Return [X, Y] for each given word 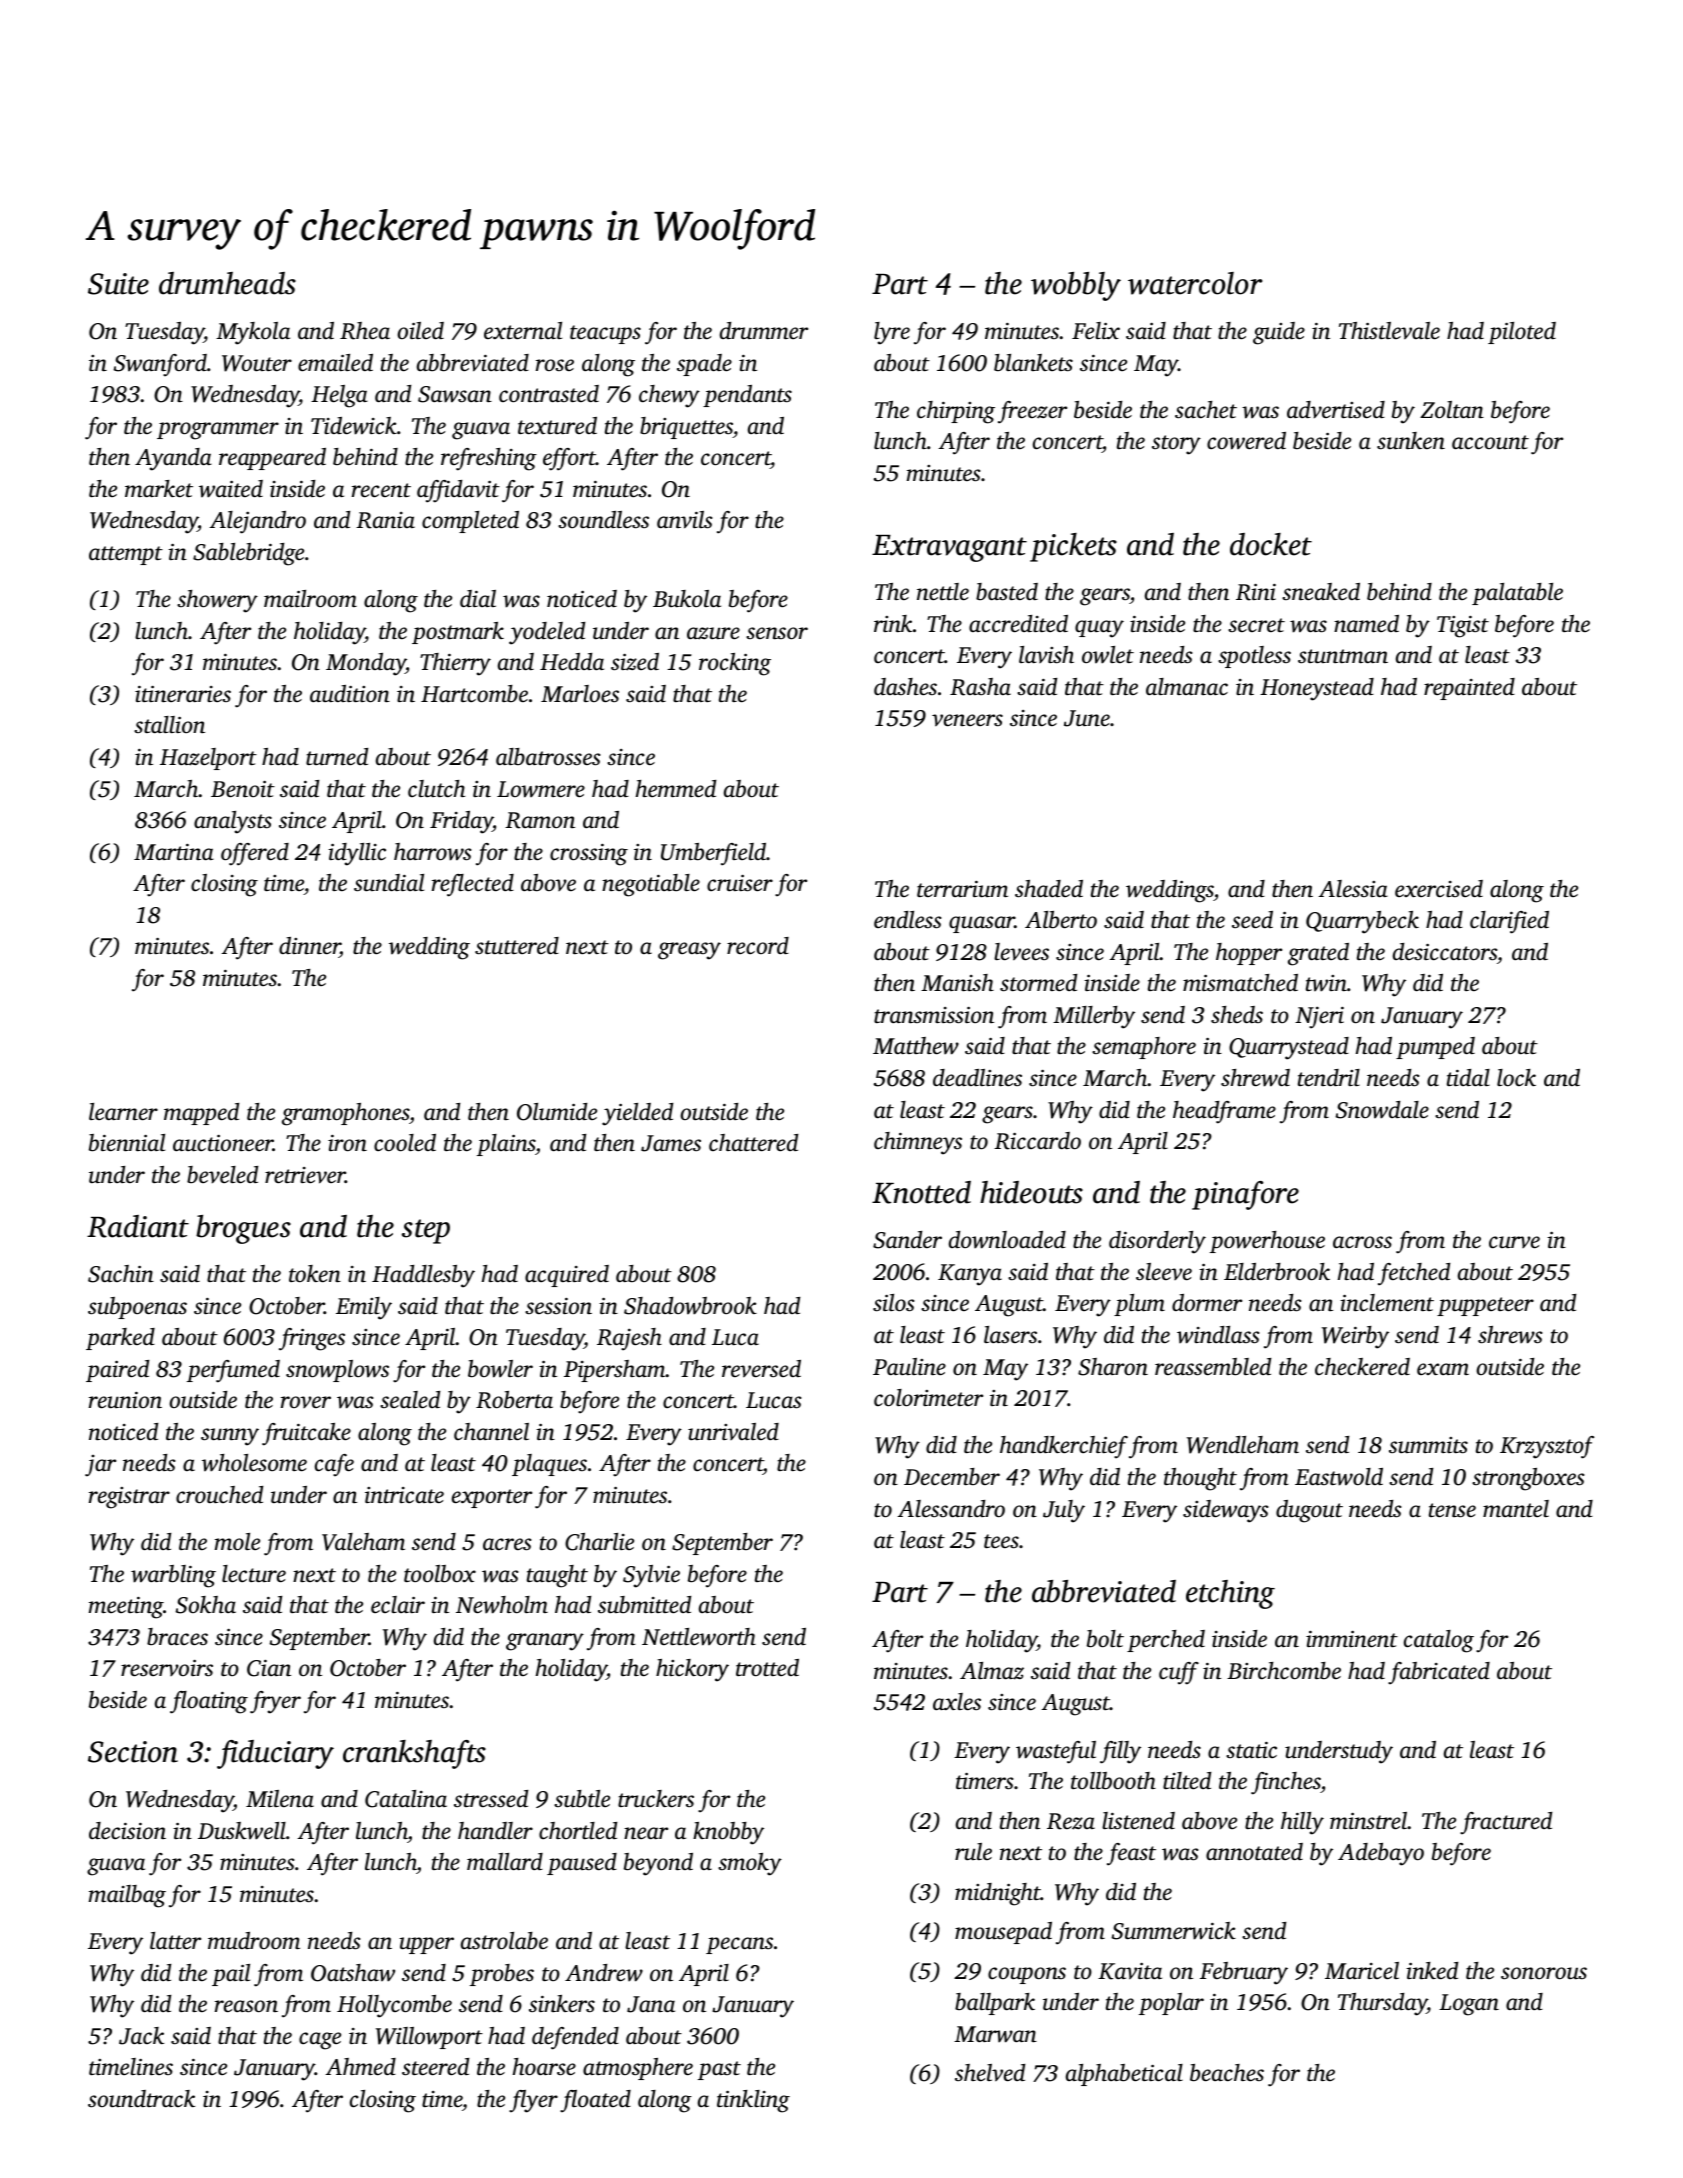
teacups [605, 334]
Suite [118, 284]
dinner [309, 947]
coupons [1027, 1975]
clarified [1509, 922]
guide [1279, 333]
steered [435, 2067]
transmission [934, 1015]
